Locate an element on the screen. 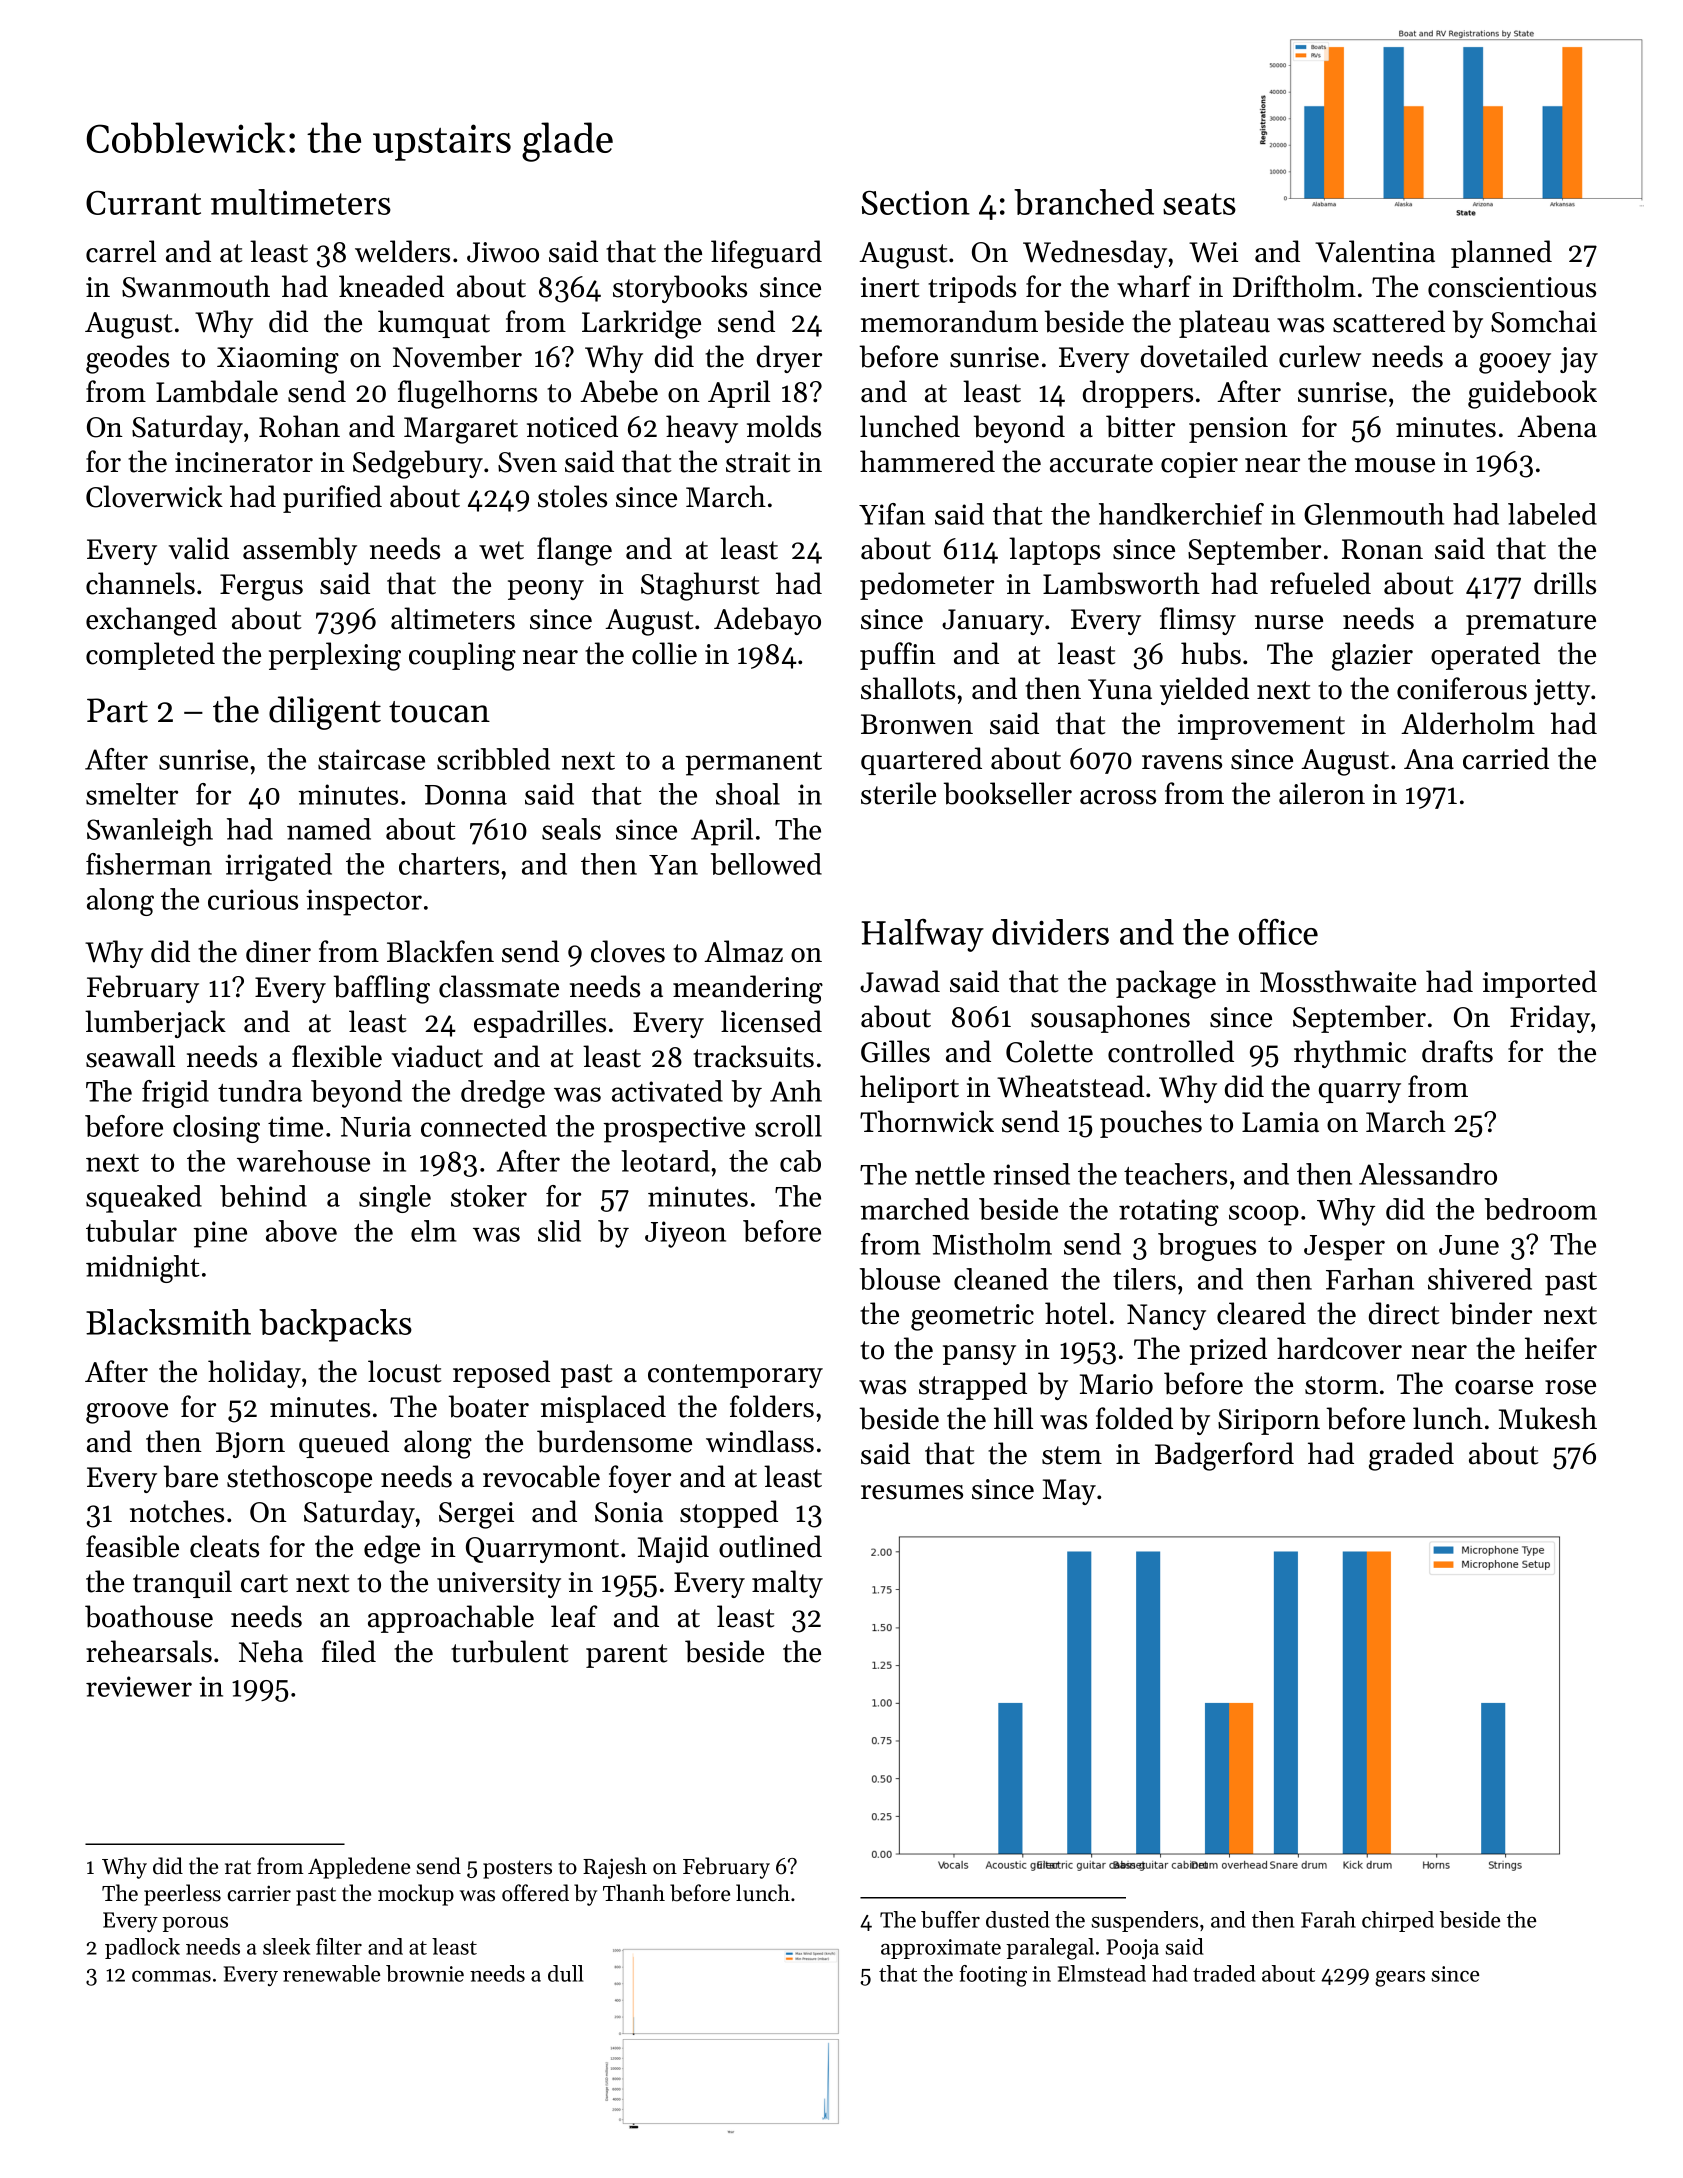 The image size is (1683, 2178). drafts is located at coordinates (1457, 1051).
